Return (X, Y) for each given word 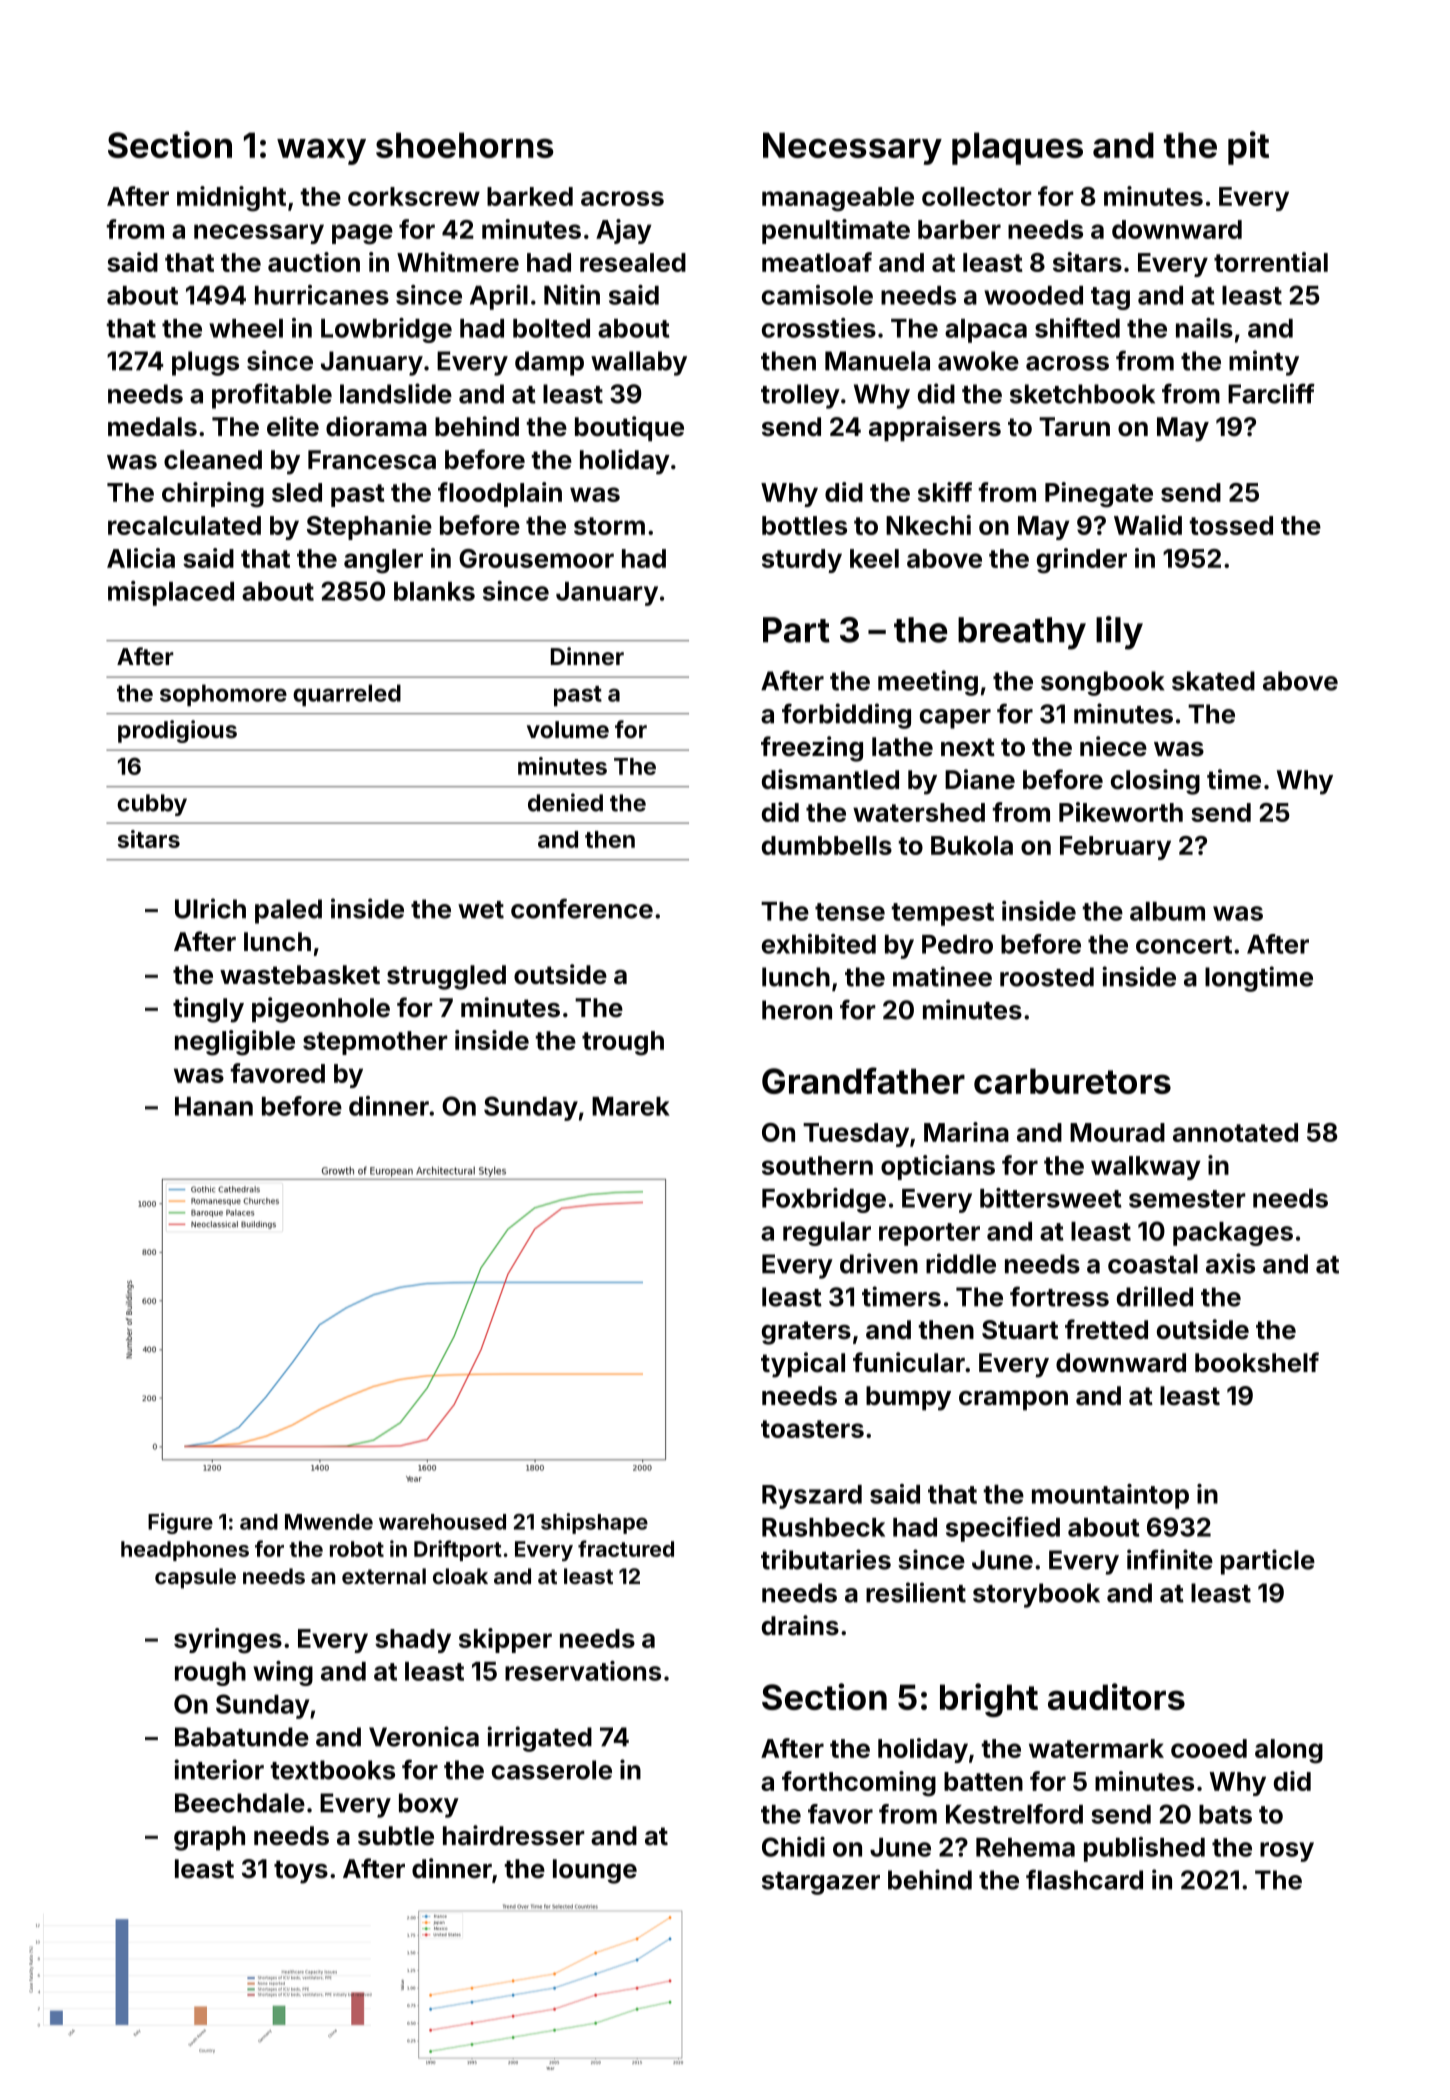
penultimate (836, 231)
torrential (1271, 262)
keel (874, 558)
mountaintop (1110, 1496)
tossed (1231, 525)
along (1289, 1751)
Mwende (329, 1522)
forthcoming (859, 1784)
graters (806, 1333)
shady (413, 1641)
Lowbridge (386, 330)
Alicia (141, 558)
